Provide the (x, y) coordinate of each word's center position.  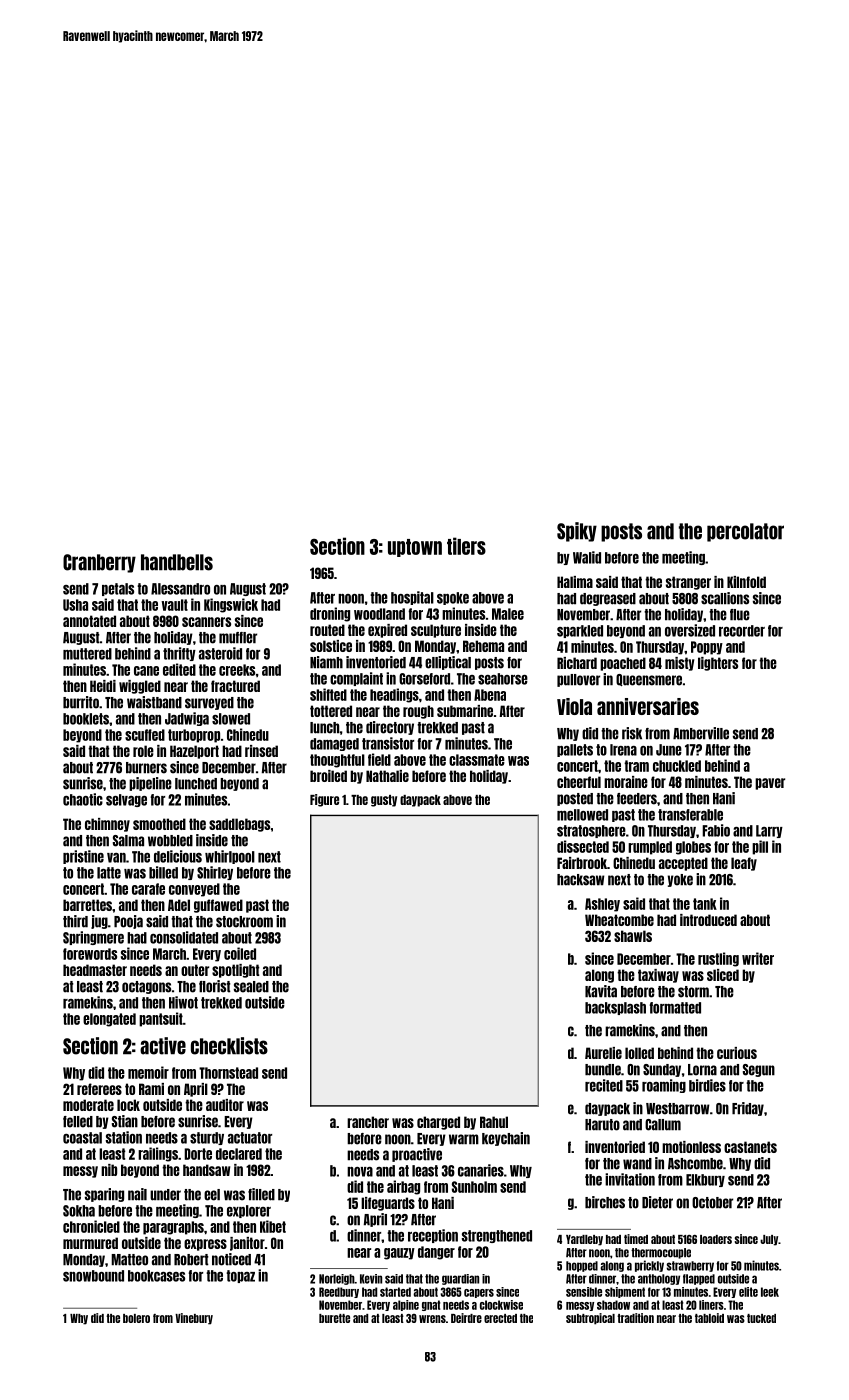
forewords (90, 954)
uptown (415, 548)
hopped (582, 1266)
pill (760, 847)
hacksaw (580, 880)
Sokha (79, 1211)
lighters (718, 664)
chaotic (83, 799)
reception (433, 1236)
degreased (608, 599)
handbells (177, 562)
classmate (477, 760)
